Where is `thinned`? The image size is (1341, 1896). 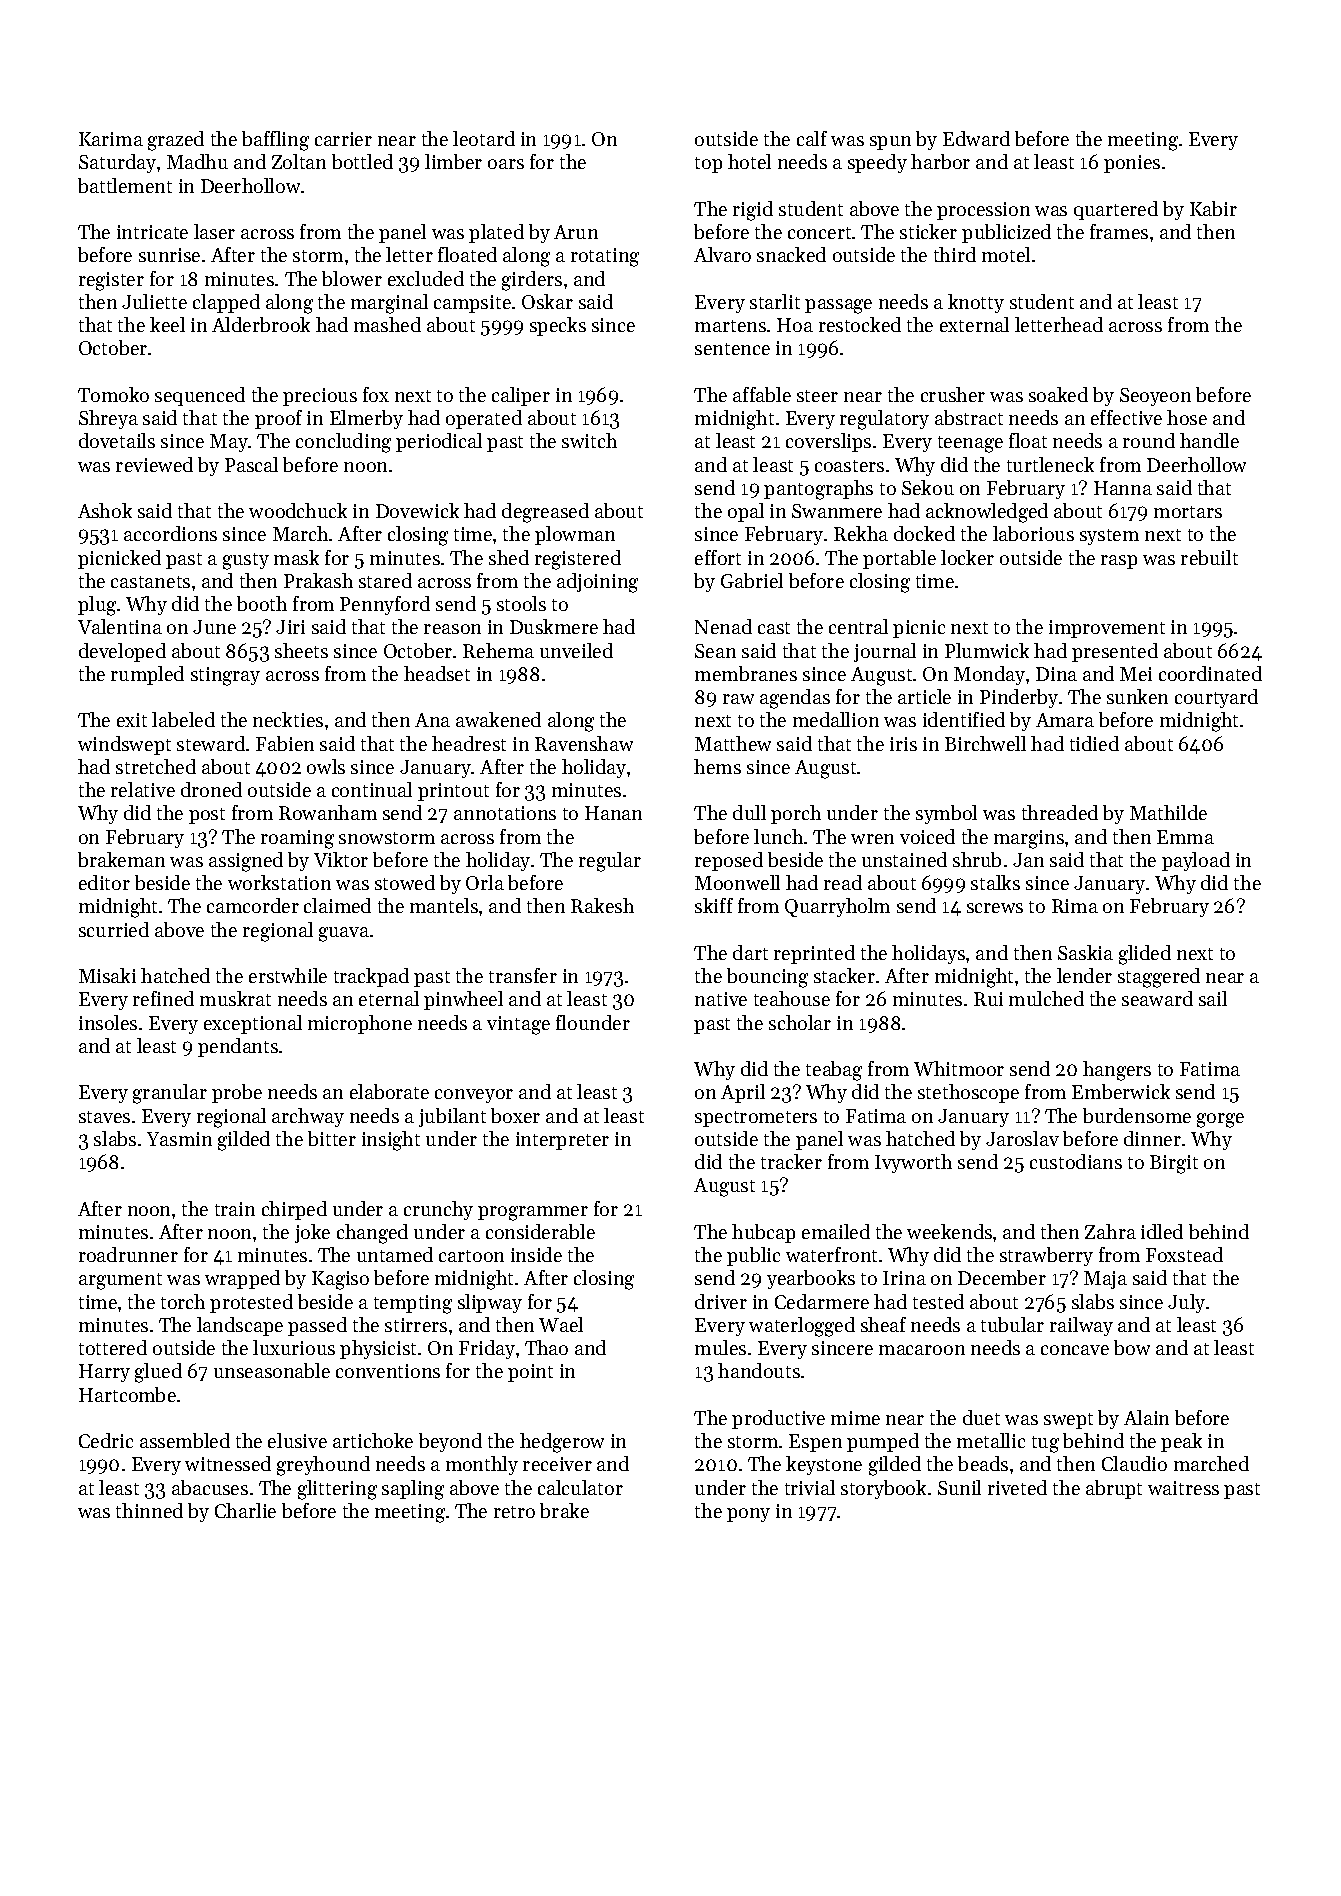 thinned is located at coordinates (149, 1510).
